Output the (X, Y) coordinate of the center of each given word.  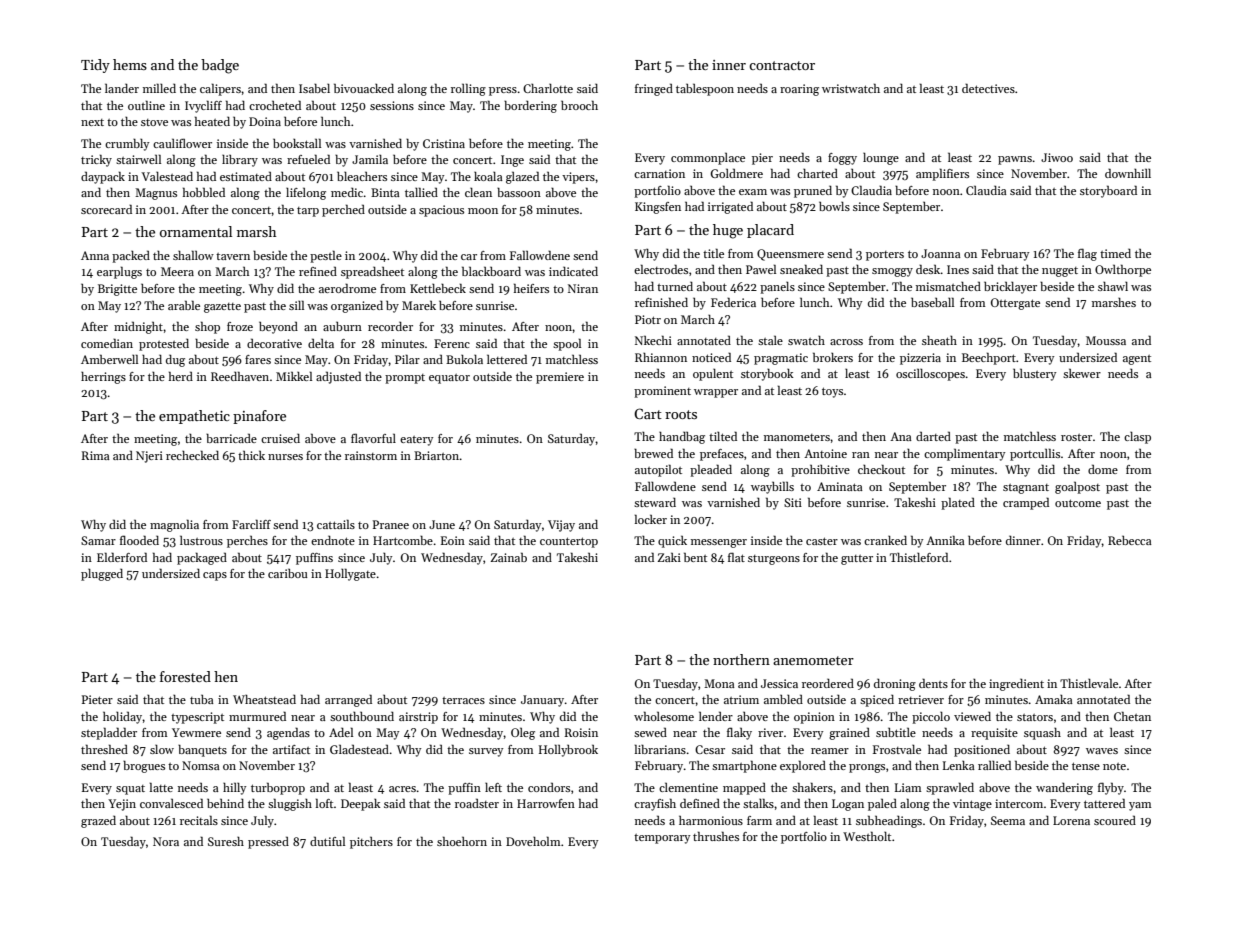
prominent (662, 392)
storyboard (1108, 191)
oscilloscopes (930, 374)
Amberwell (109, 359)
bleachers (362, 176)
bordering (530, 106)
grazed (98, 822)
